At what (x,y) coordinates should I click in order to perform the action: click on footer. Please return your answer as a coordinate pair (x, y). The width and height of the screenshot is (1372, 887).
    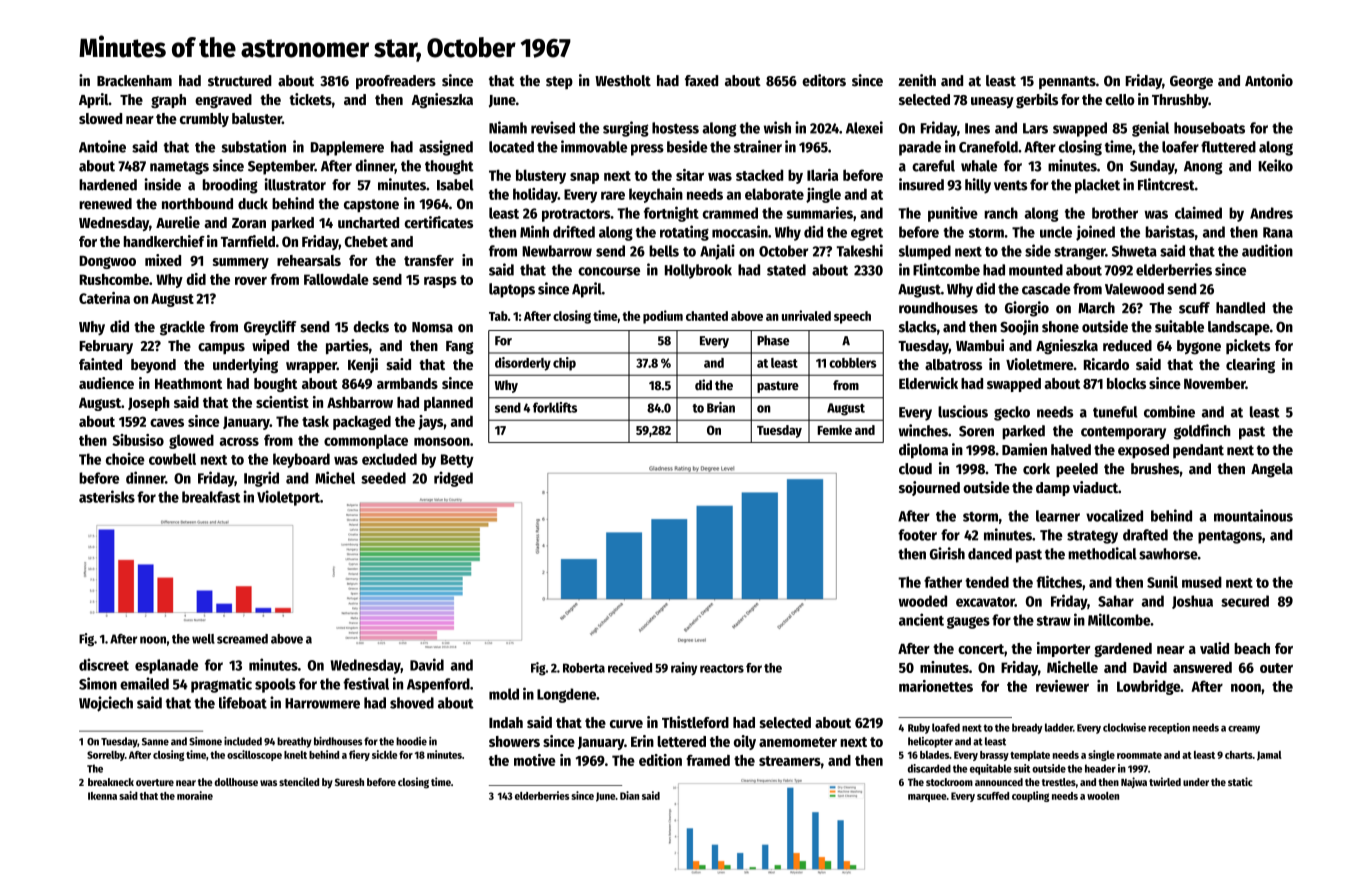
    Looking at the image, I should click on (917, 535).
